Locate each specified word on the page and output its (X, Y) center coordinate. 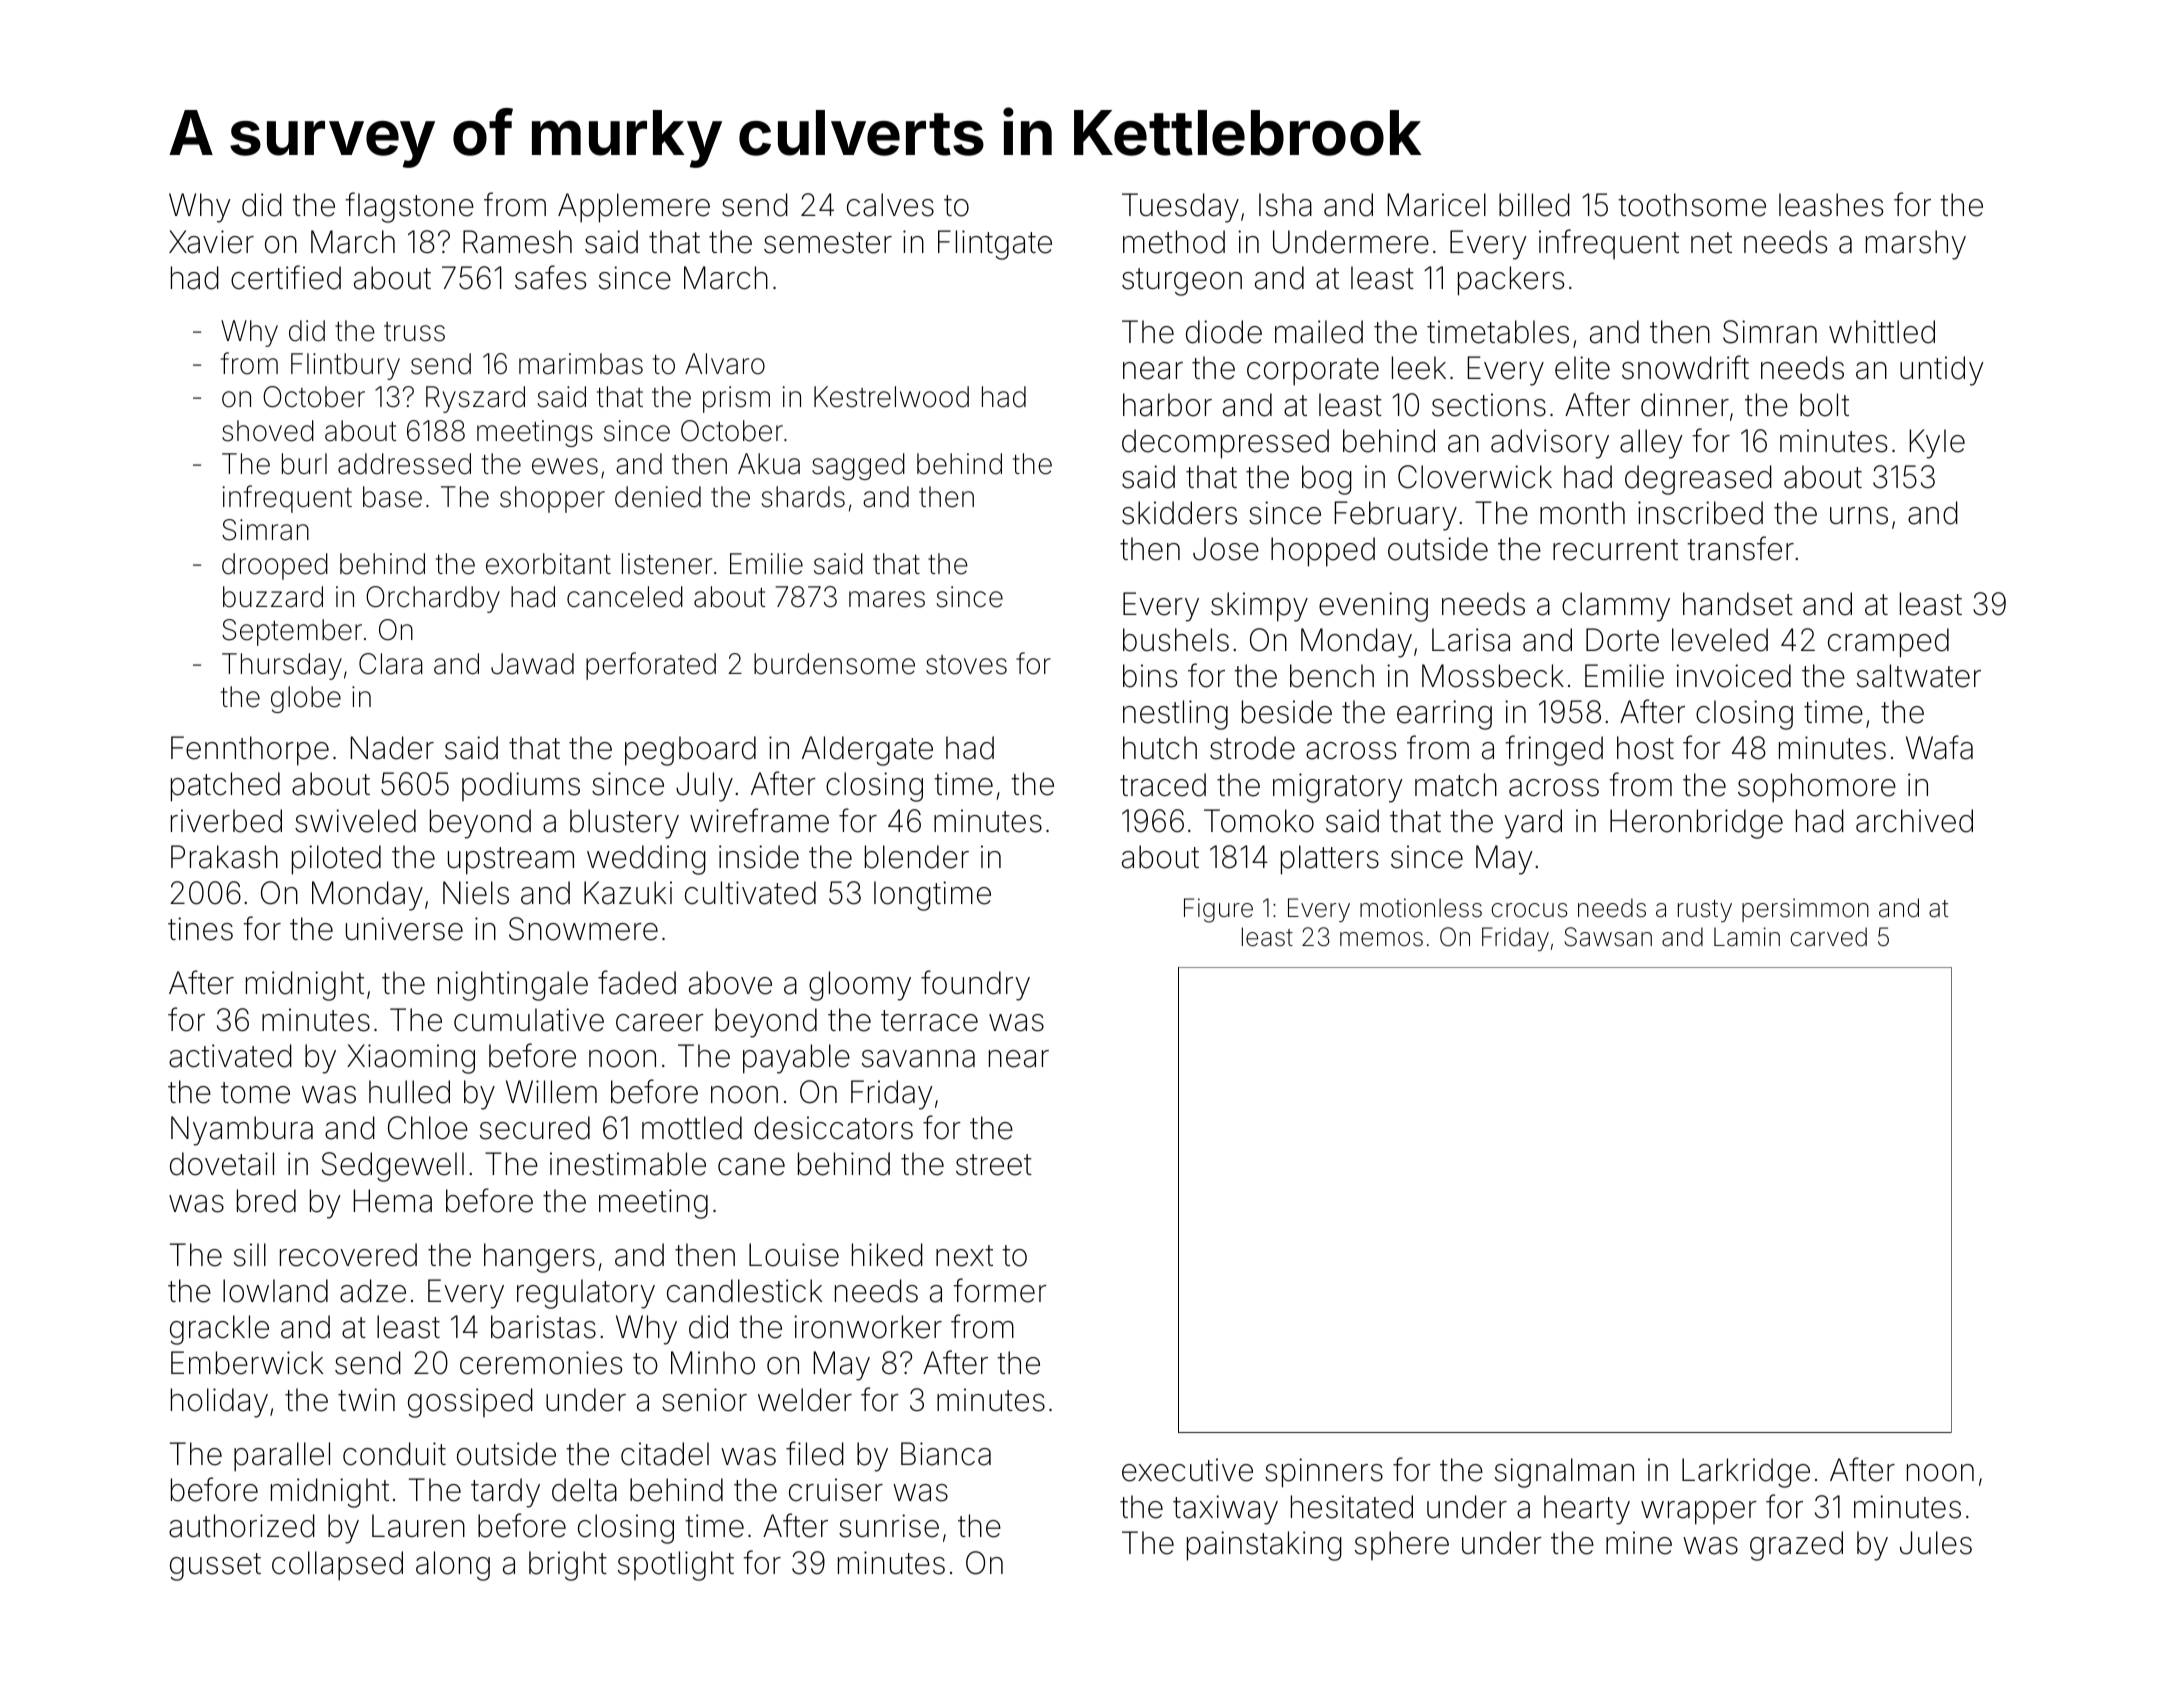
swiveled (355, 821)
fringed (1554, 750)
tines (200, 929)
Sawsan (1608, 937)
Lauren (418, 1526)
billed (1534, 205)
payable (796, 1059)
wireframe (759, 820)
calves (890, 205)
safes (550, 277)
